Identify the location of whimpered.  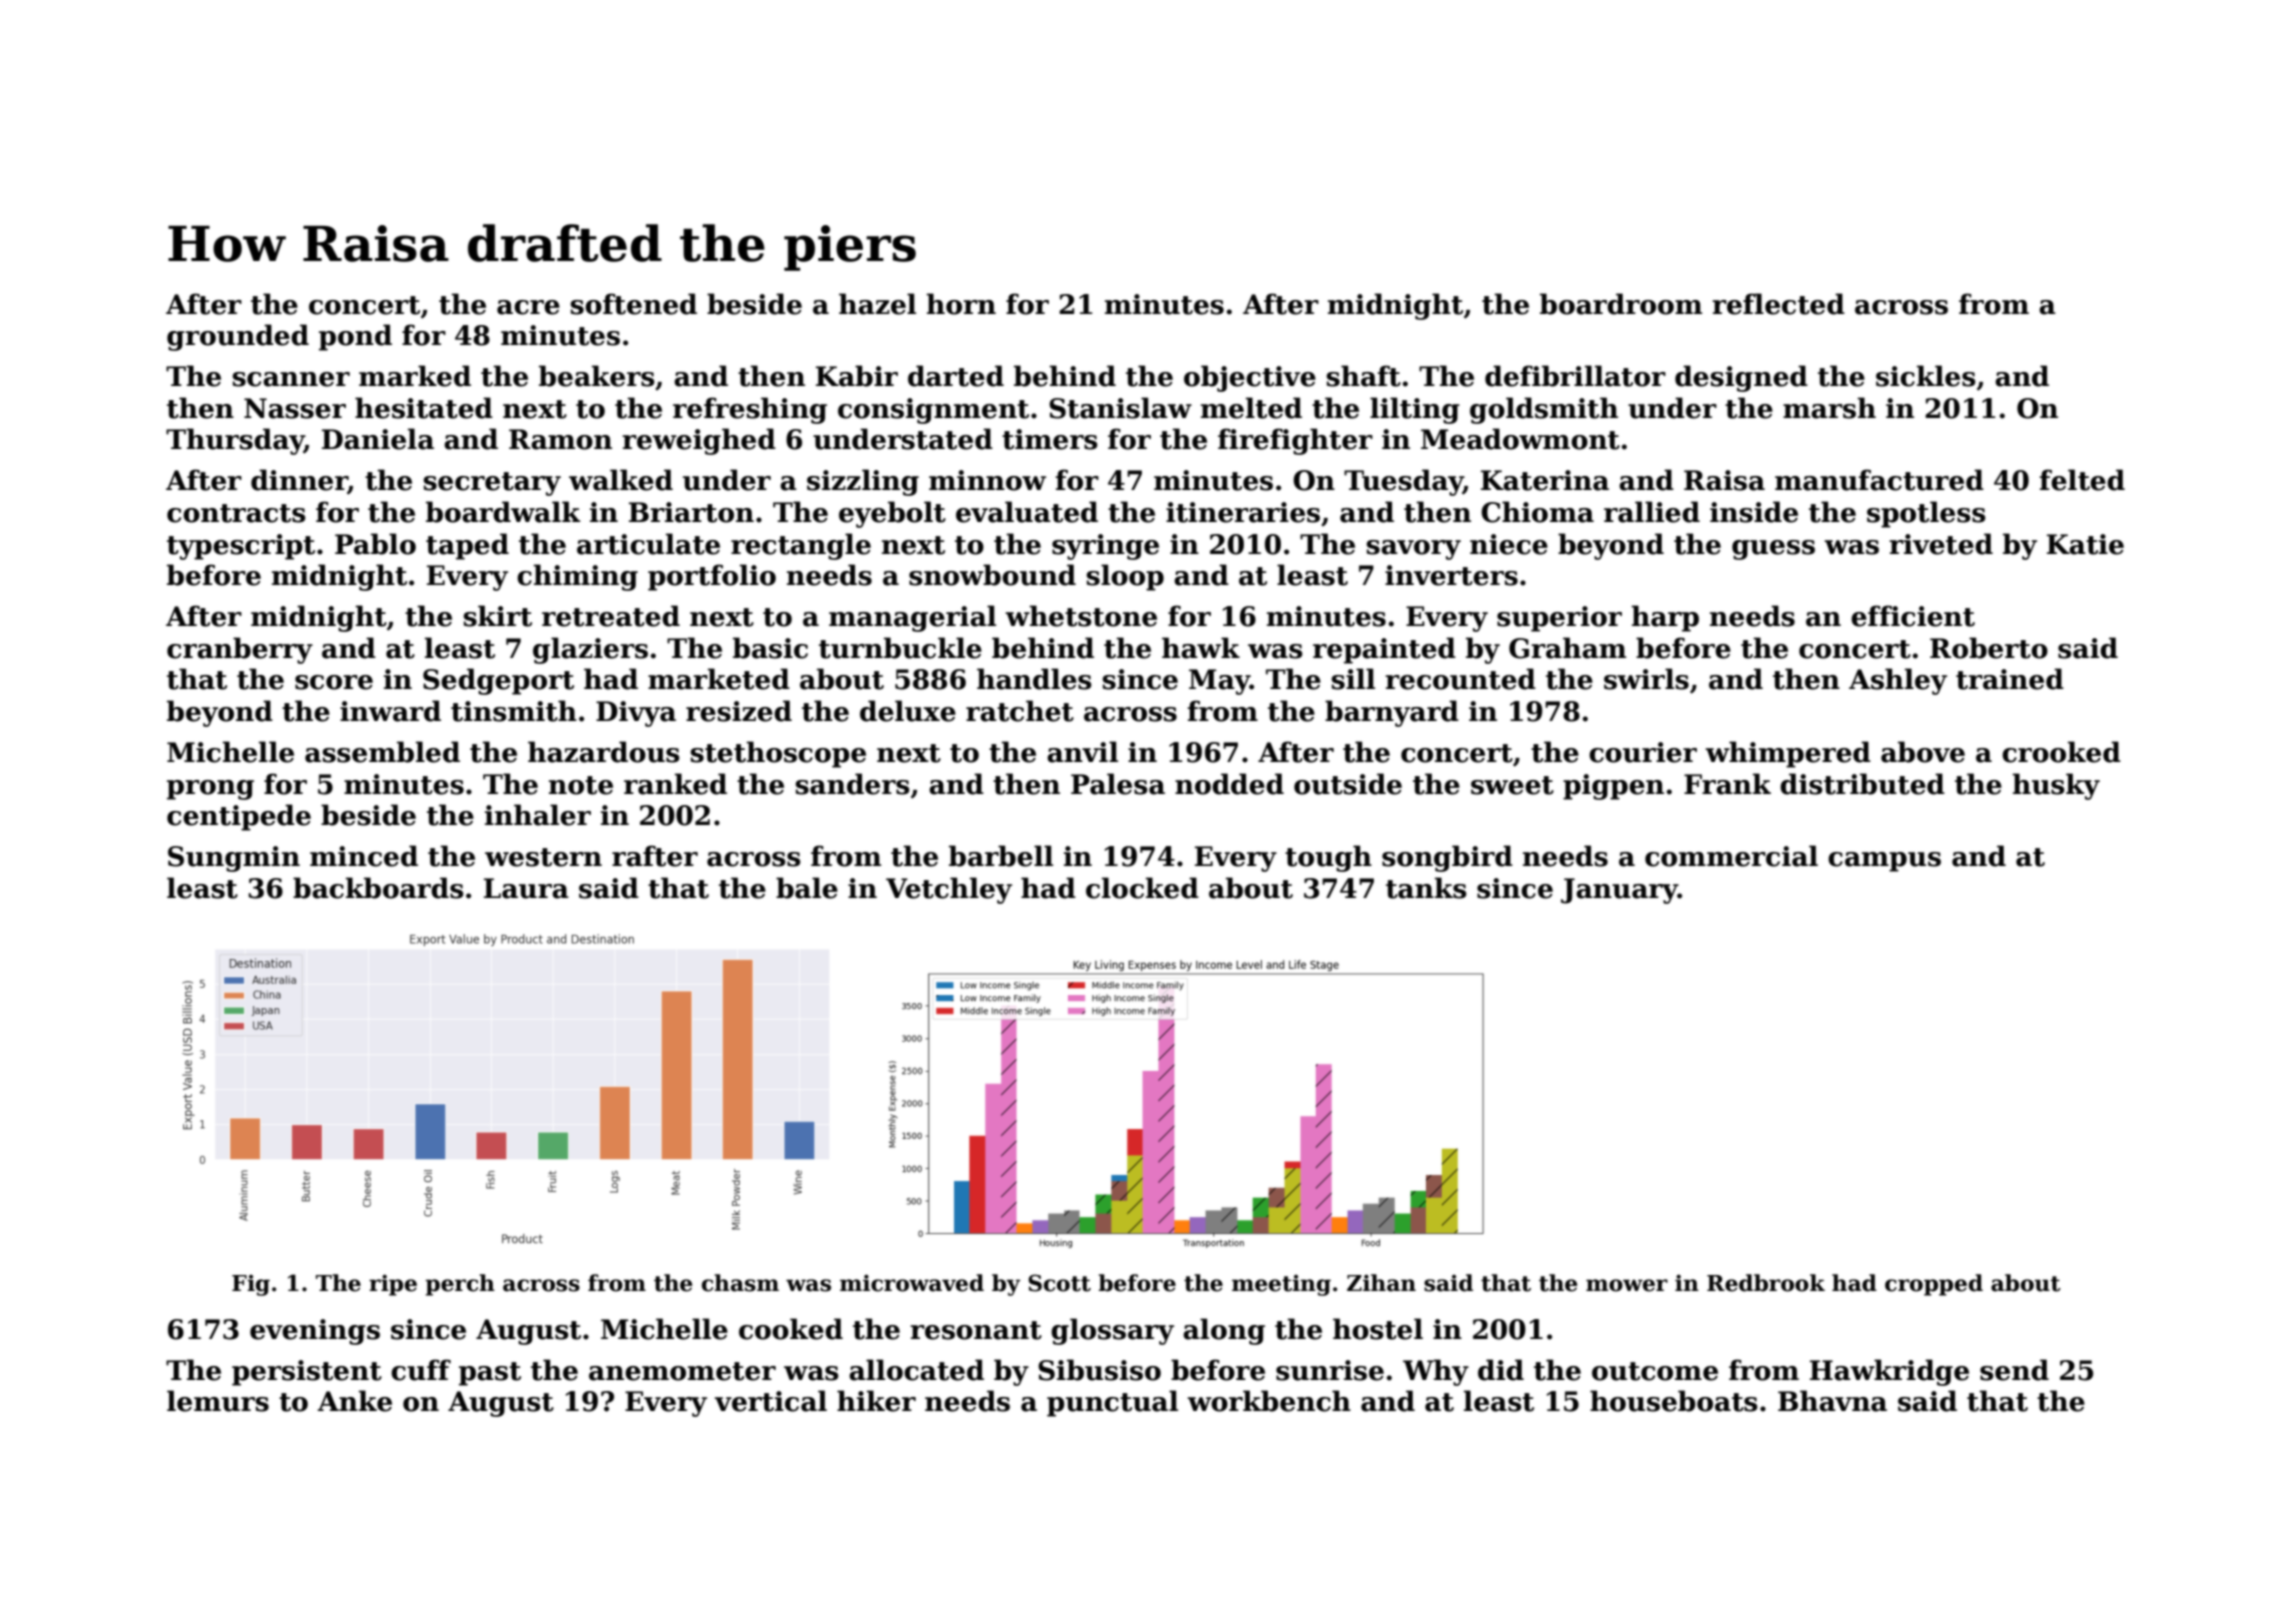
(1788, 754).
